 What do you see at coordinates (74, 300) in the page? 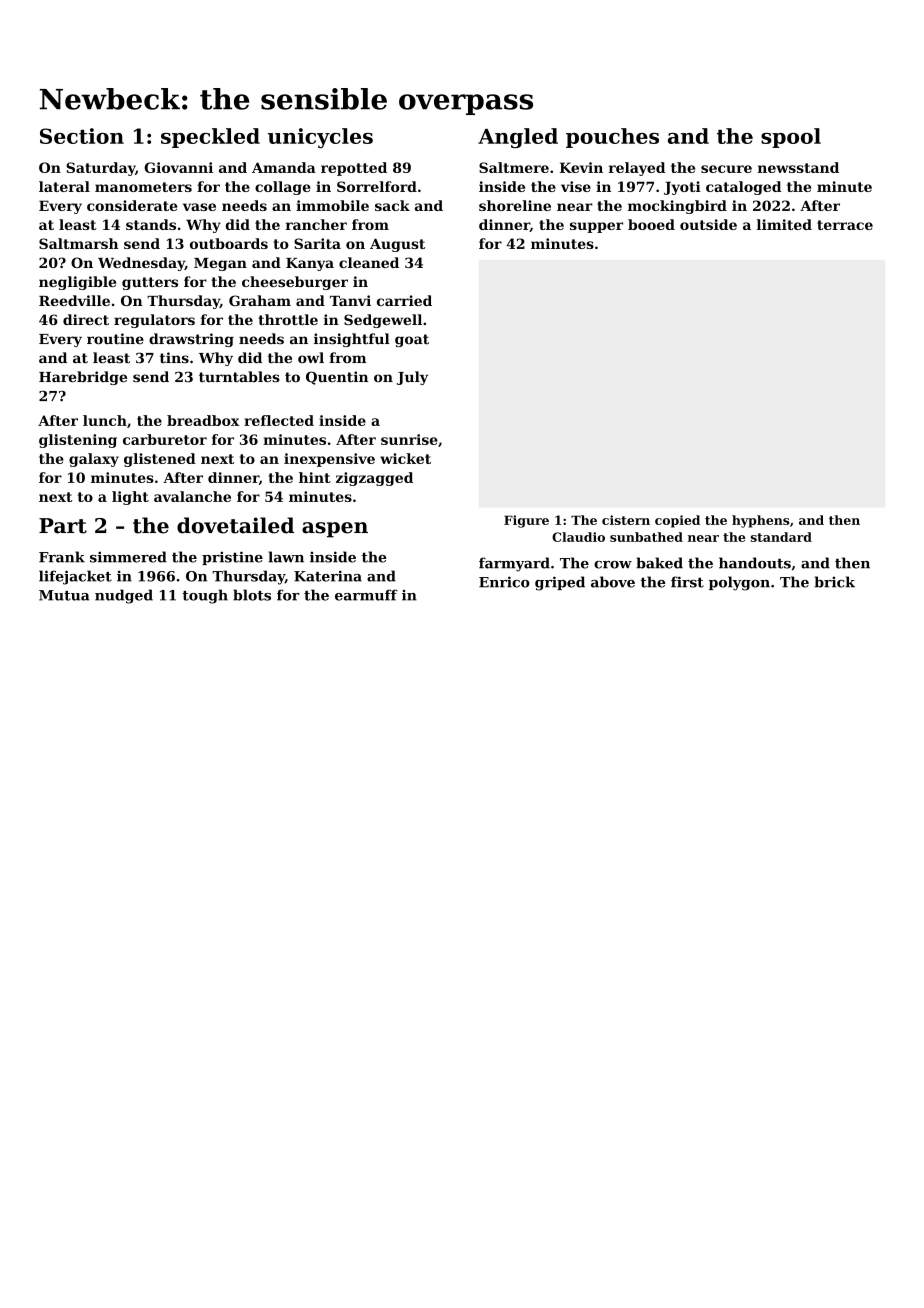
I see `Reedville` at bounding box center [74, 300].
